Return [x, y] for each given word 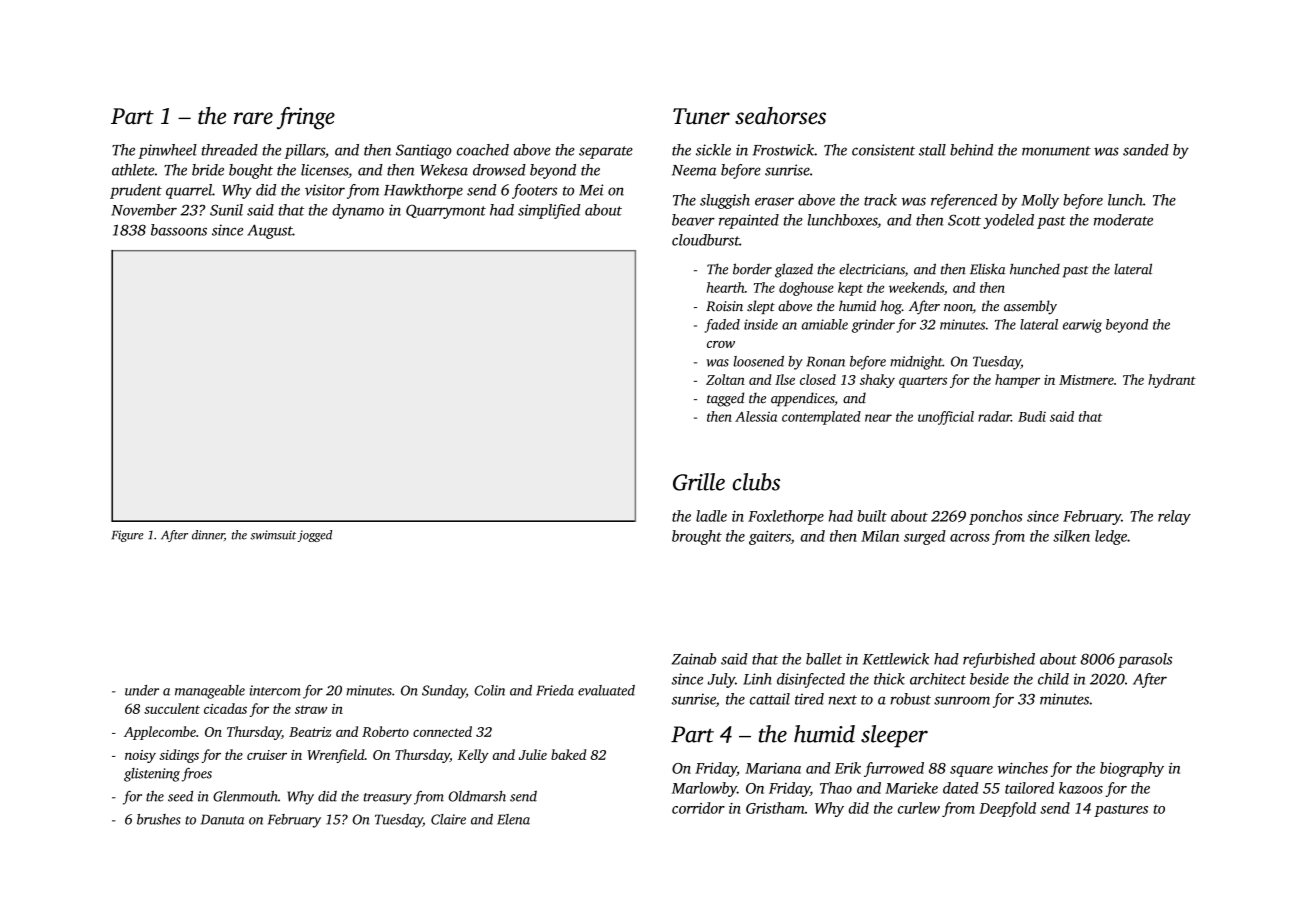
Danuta [222, 819]
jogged [315, 536]
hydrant [1172, 381]
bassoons [179, 230]
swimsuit [273, 535]
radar [994, 416]
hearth [726, 287]
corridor [698, 808]
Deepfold [1007, 809]
